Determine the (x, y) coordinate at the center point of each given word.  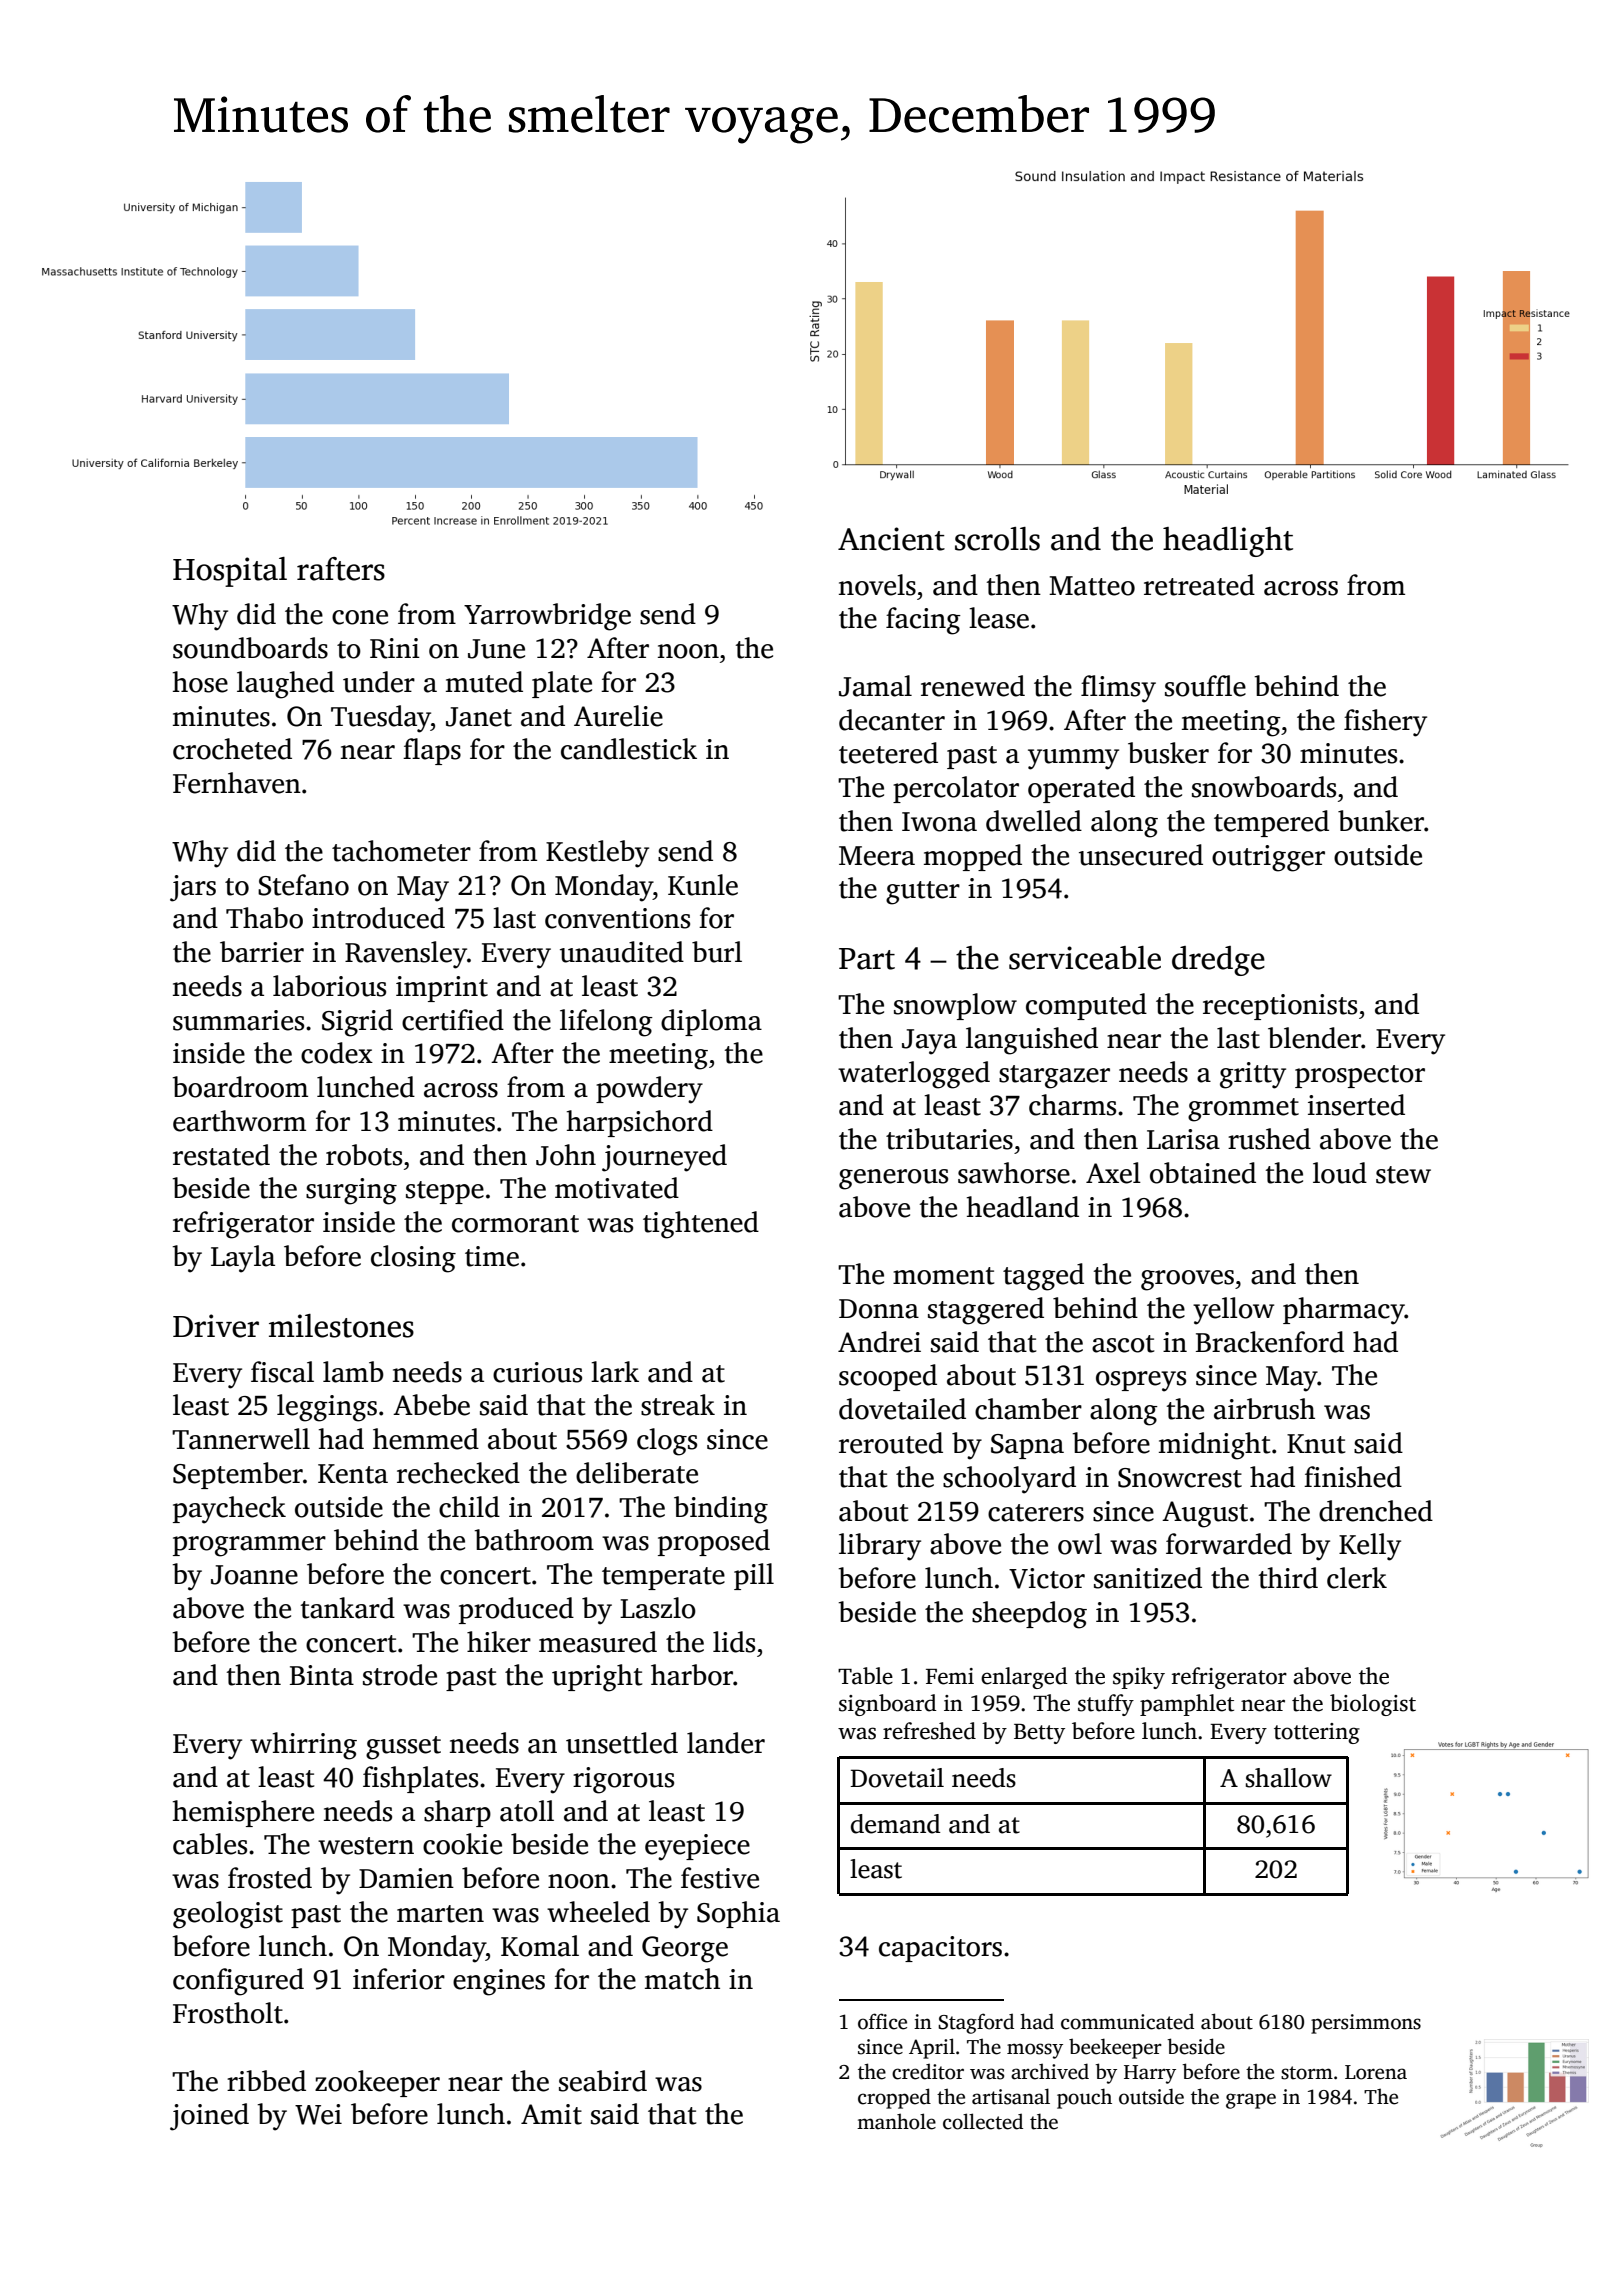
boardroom (240, 1087)
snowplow (955, 1006)
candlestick (629, 749)
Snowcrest (1180, 1478)
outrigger (1268, 858)
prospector (1360, 1076)
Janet (479, 717)
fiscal (282, 1372)
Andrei (879, 1342)
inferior (399, 1979)
